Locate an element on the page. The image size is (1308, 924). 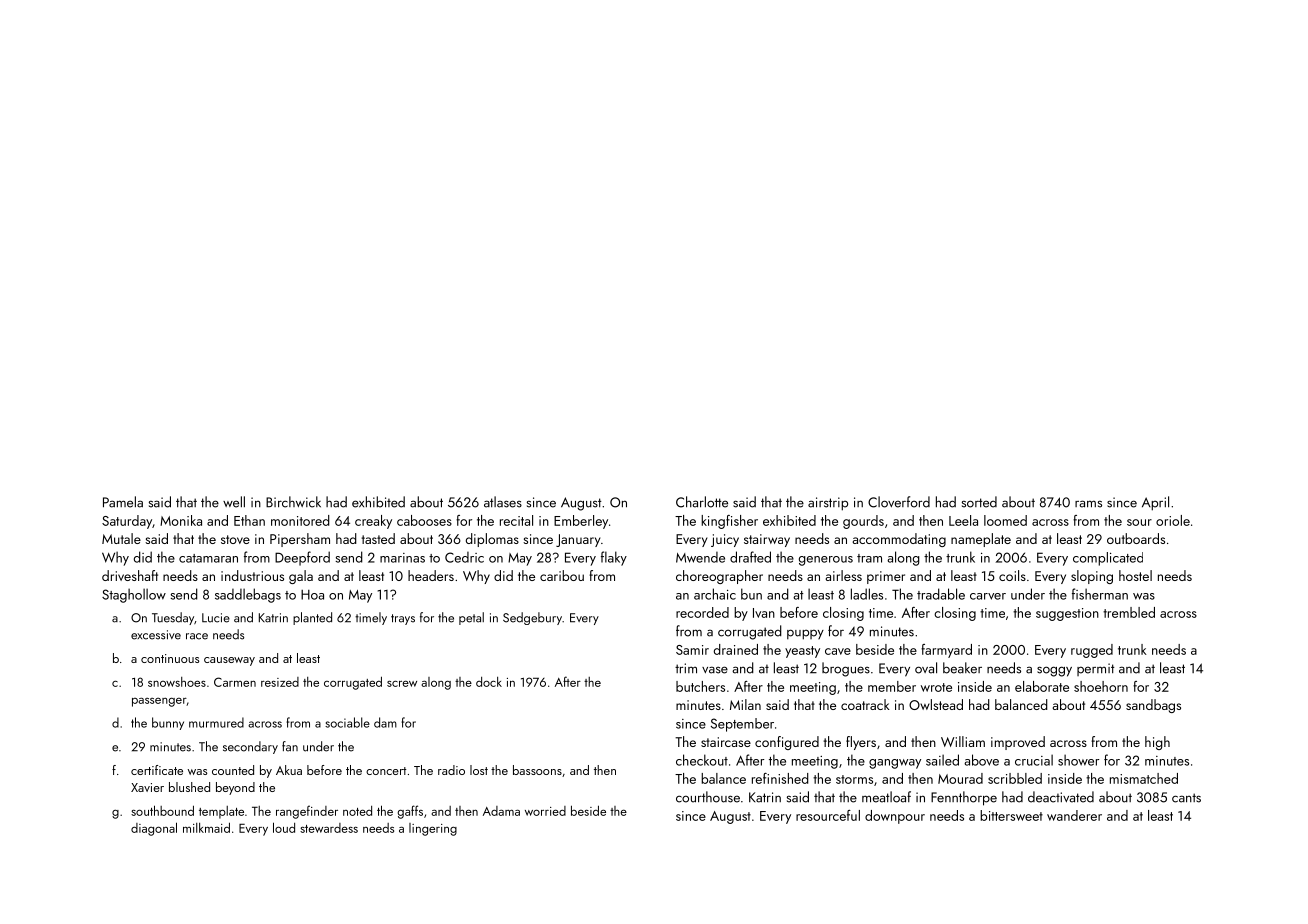
Milan is located at coordinates (745, 704).
